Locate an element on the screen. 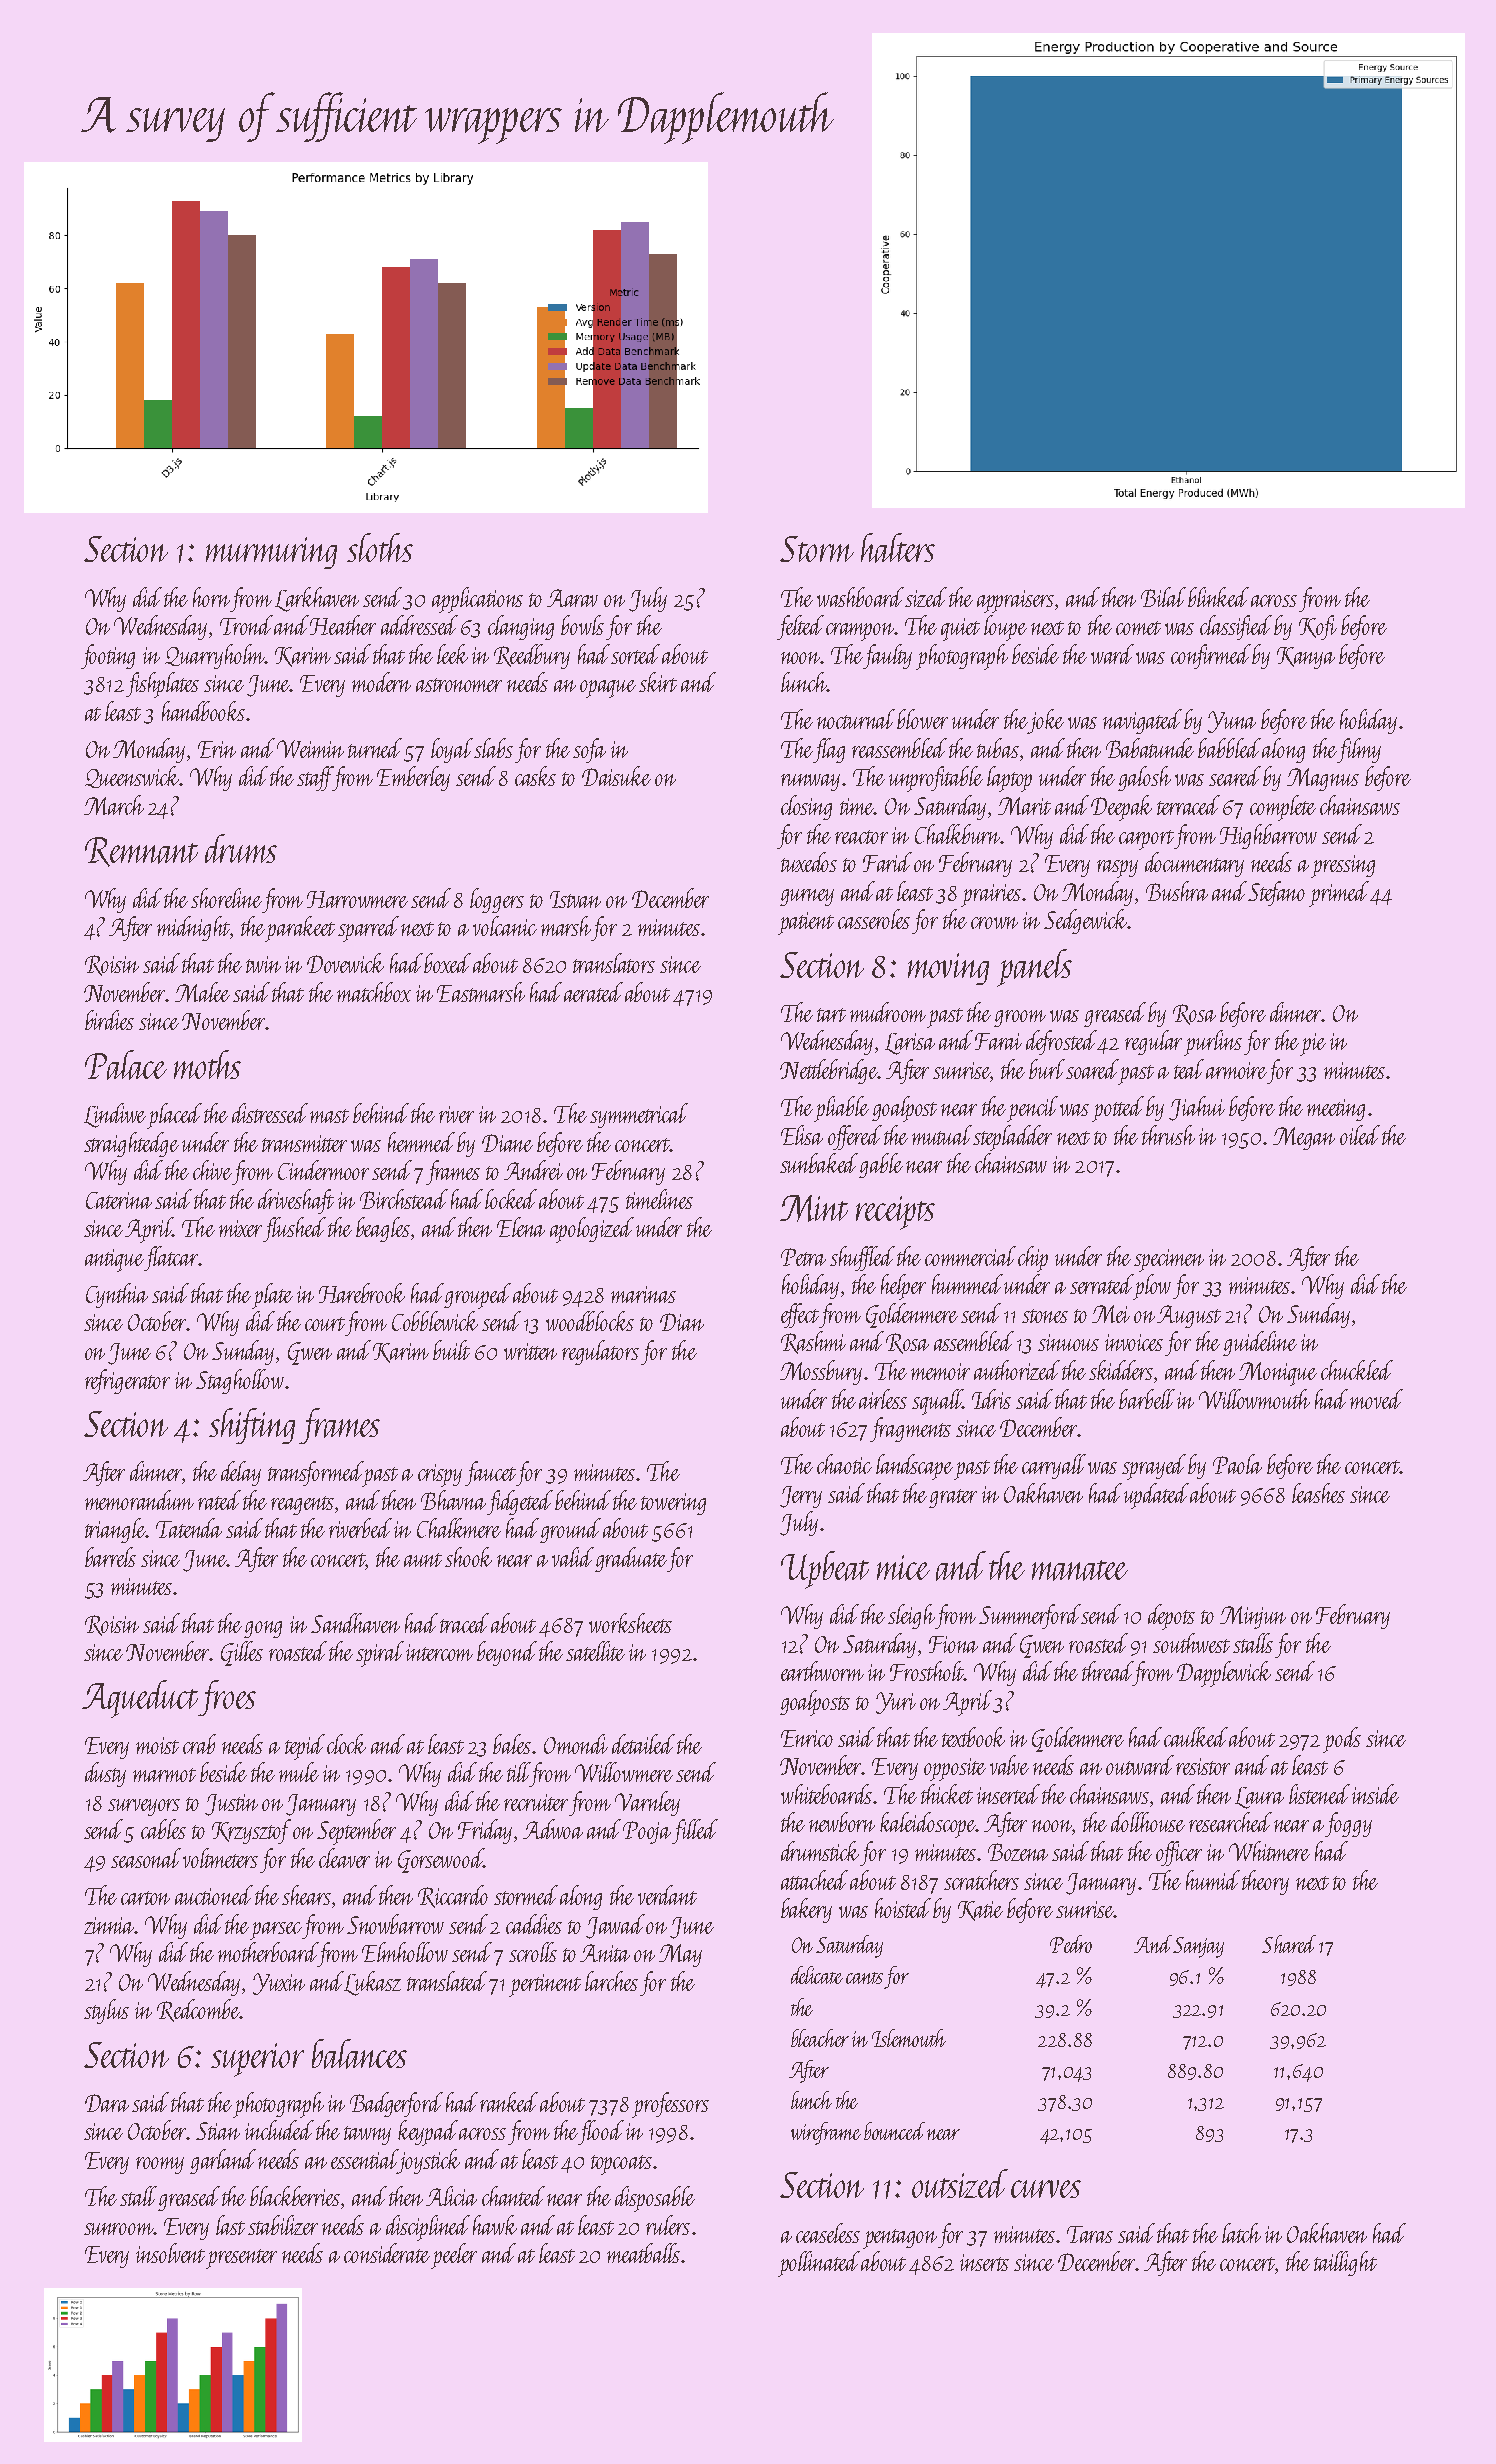 Image resolution: width=1496 pixels, height=2464 pixels. murmuring is located at coordinates (271, 553).
